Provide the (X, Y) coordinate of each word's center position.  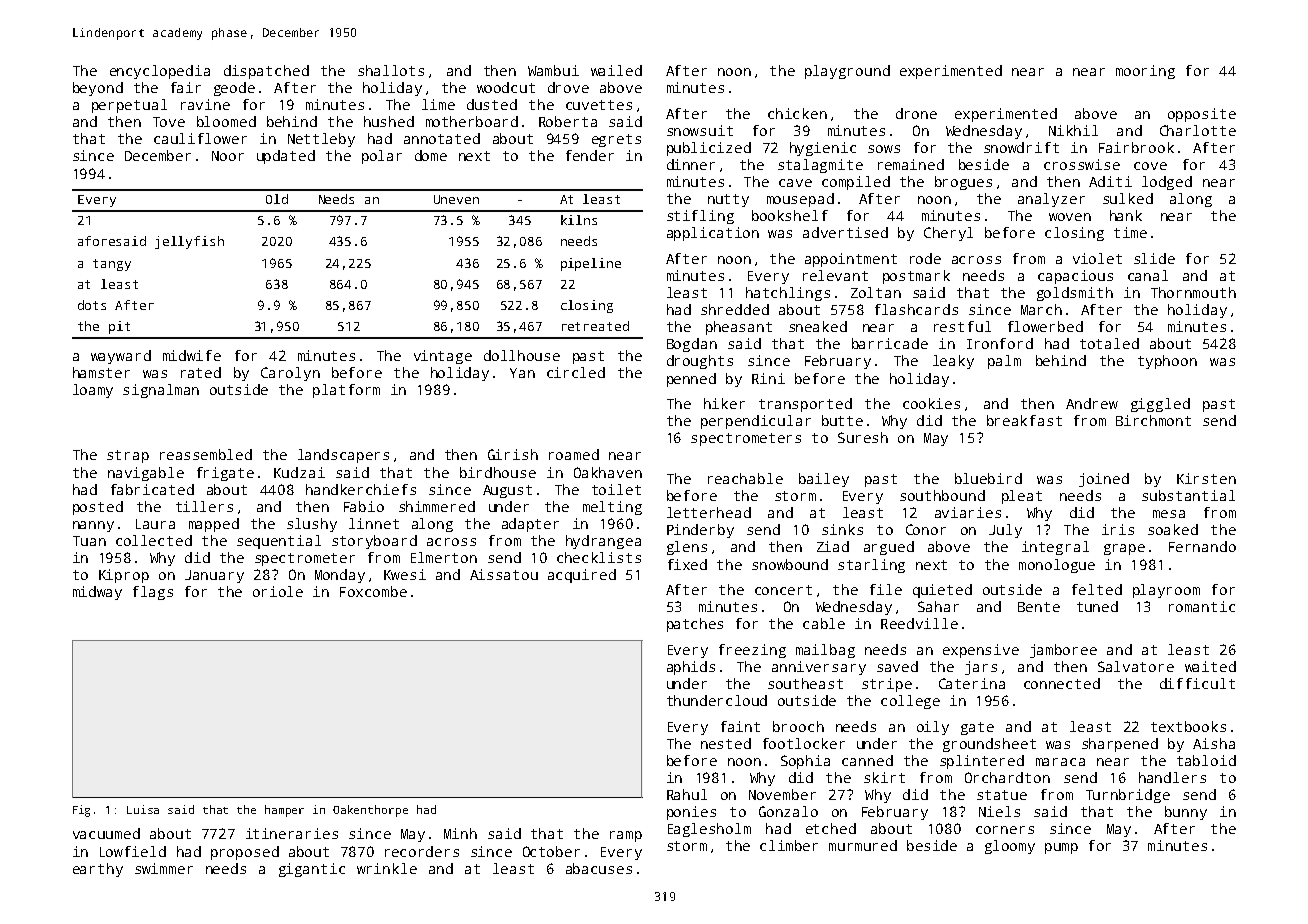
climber (789, 845)
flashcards (916, 309)
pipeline (591, 264)
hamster (101, 372)
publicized (709, 149)
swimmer (164, 868)
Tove (169, 122)
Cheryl (948, 234)
